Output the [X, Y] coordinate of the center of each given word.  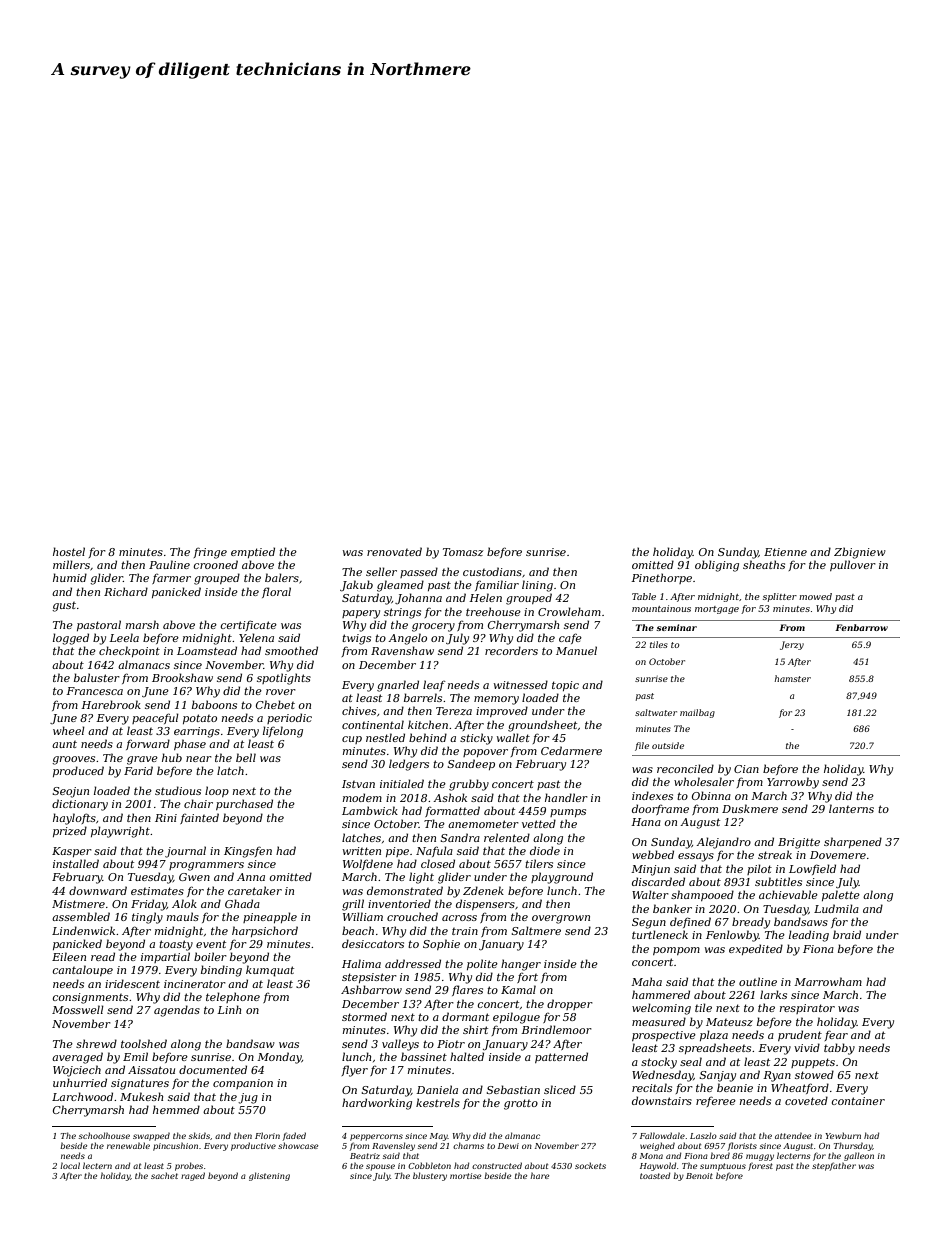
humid [70, 577]
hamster [793, 678]
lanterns [851, 808]
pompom [676, 951]
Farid [138, 770]
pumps [568, 813]
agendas [177, 1011]
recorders [511, 650]
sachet [164, 1175]
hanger [521, 965]
